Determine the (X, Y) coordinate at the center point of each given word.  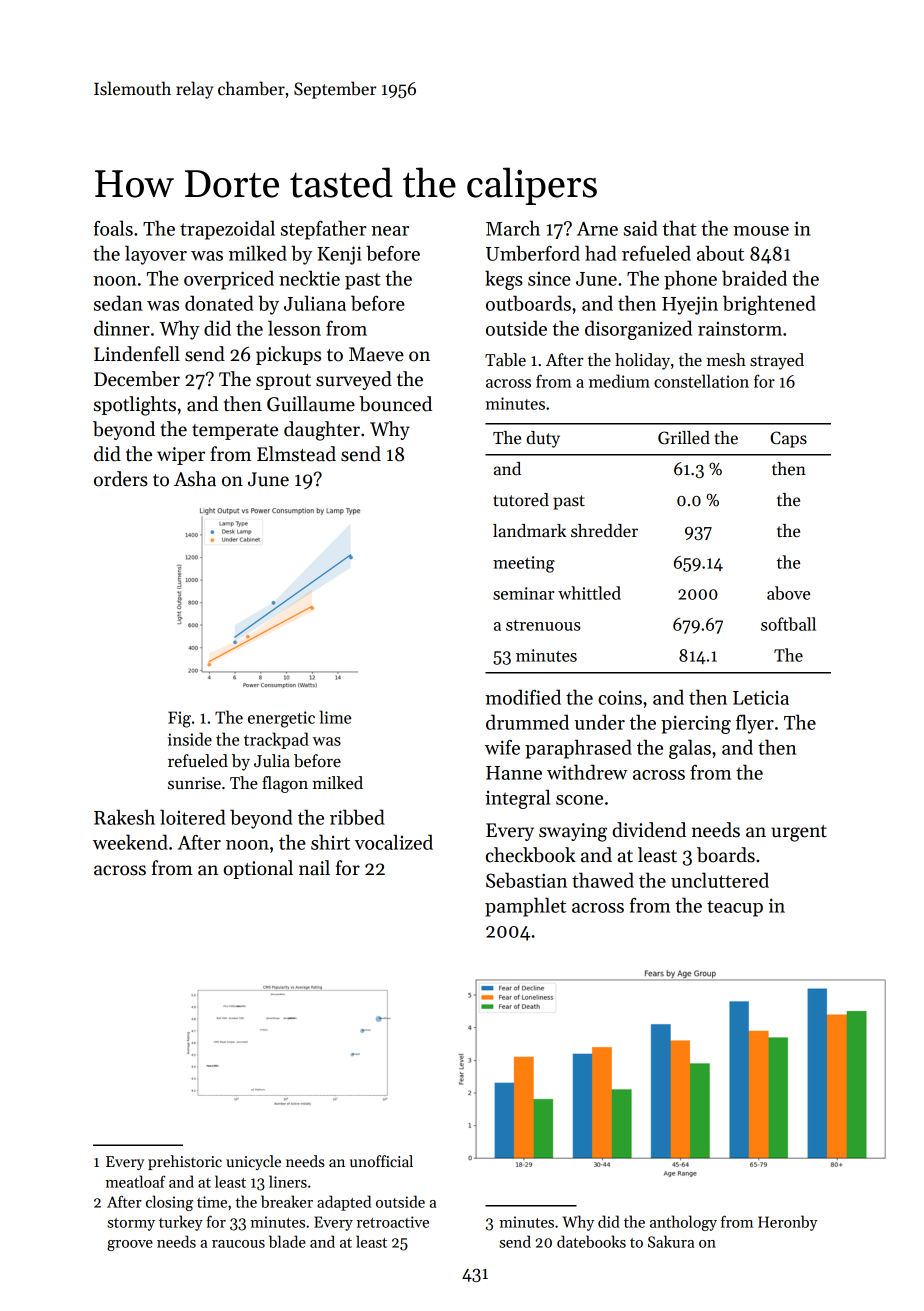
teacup (735, 908)
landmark (529, 531)
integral (517, 799)
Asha (195, 479)
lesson (294, 328)
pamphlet (525, 907)
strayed (777, 361)
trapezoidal (227, 230)
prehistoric (185, 1162)
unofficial (381, 1161)
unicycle (253, 1162)
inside (190, 739)
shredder (604, 531)
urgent (799, 833)
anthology (683, 1223)
